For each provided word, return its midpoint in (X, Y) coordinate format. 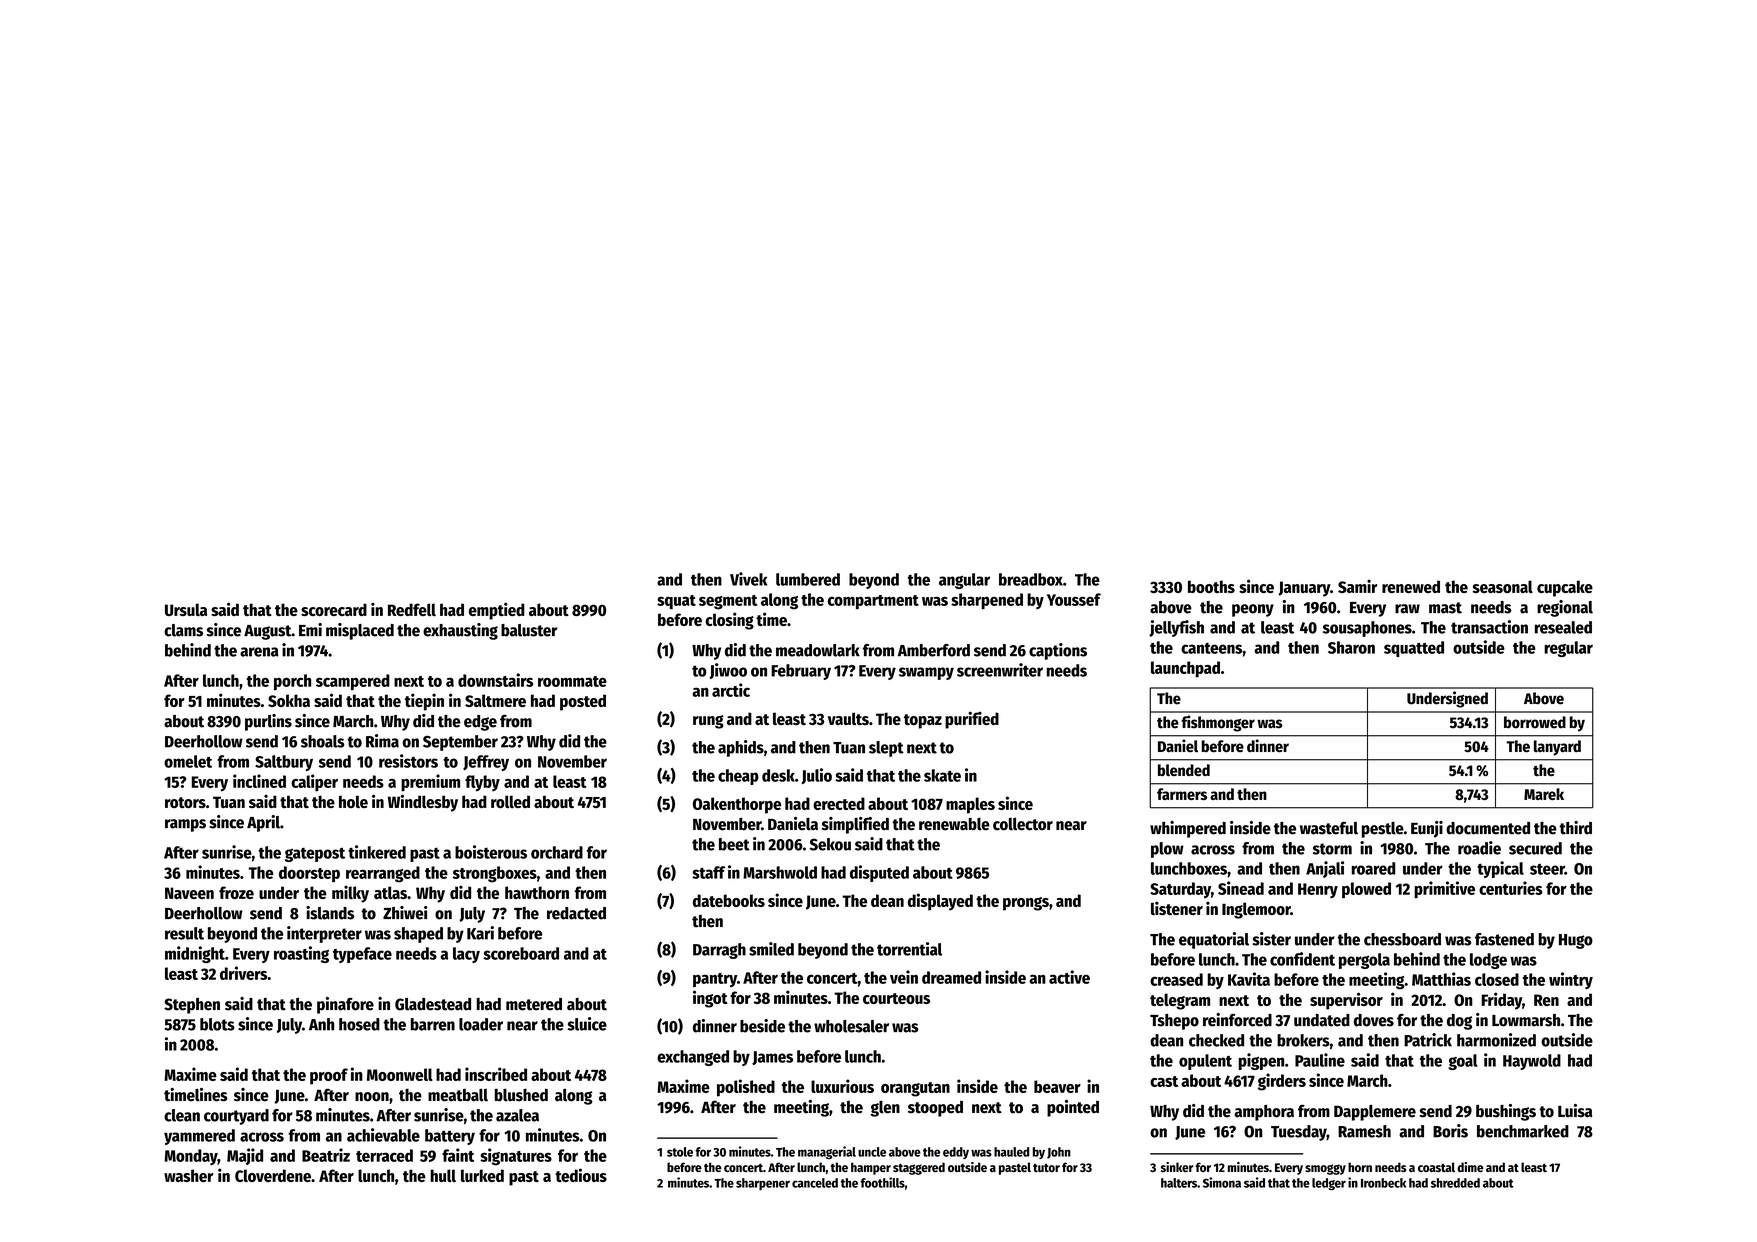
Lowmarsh (1526, 1020)
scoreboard (521, 953)
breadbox (1031, 579)
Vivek (748, 579)
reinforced (1237, 1020)
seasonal (1503, 586)
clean (182, 1115)
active (1069, 977)
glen (885, 1108)
